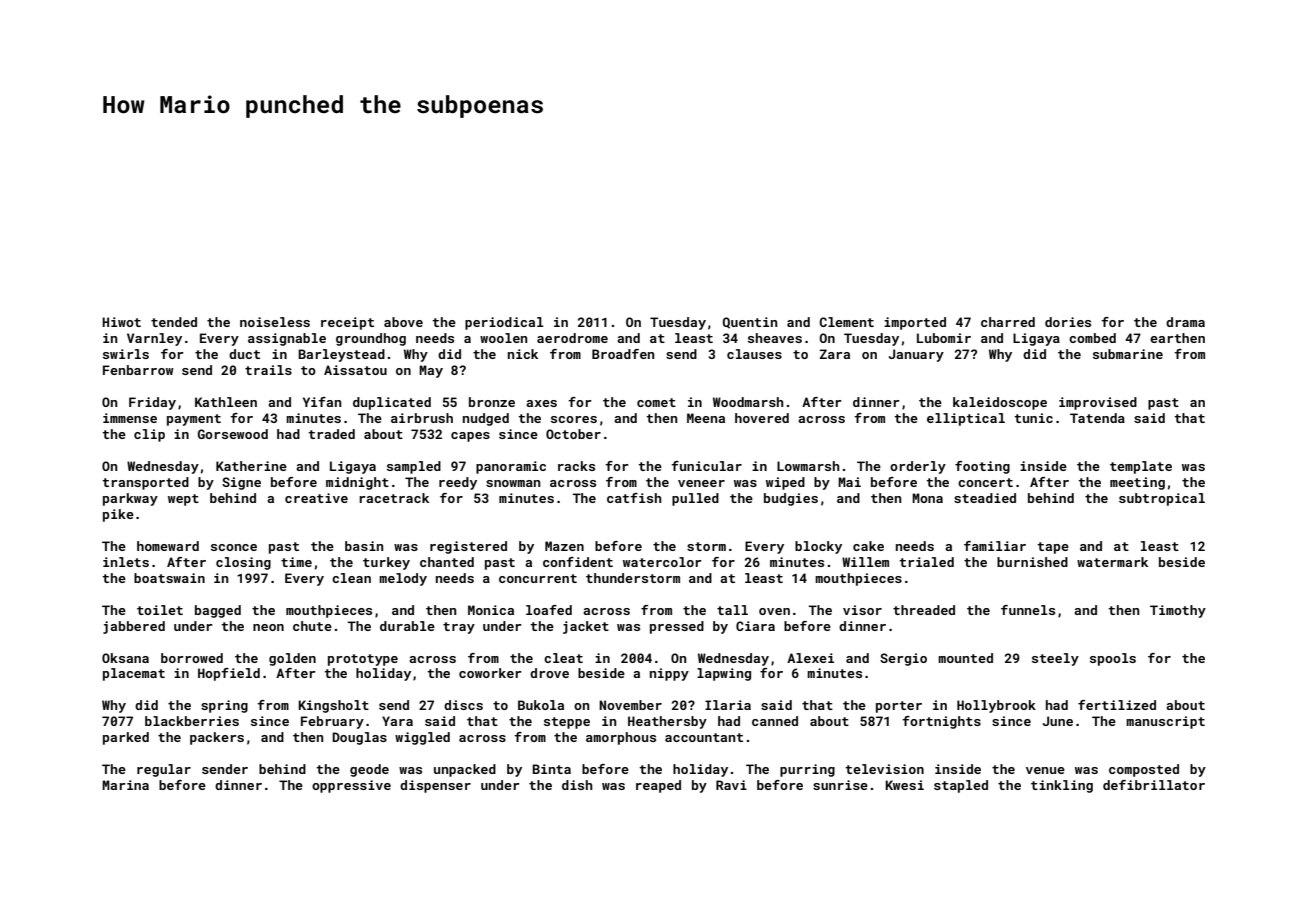 The width and height of the document is (1308, 924). Describe the element at coordinates (791, 499) in the document. I see `budgies` at that location.
